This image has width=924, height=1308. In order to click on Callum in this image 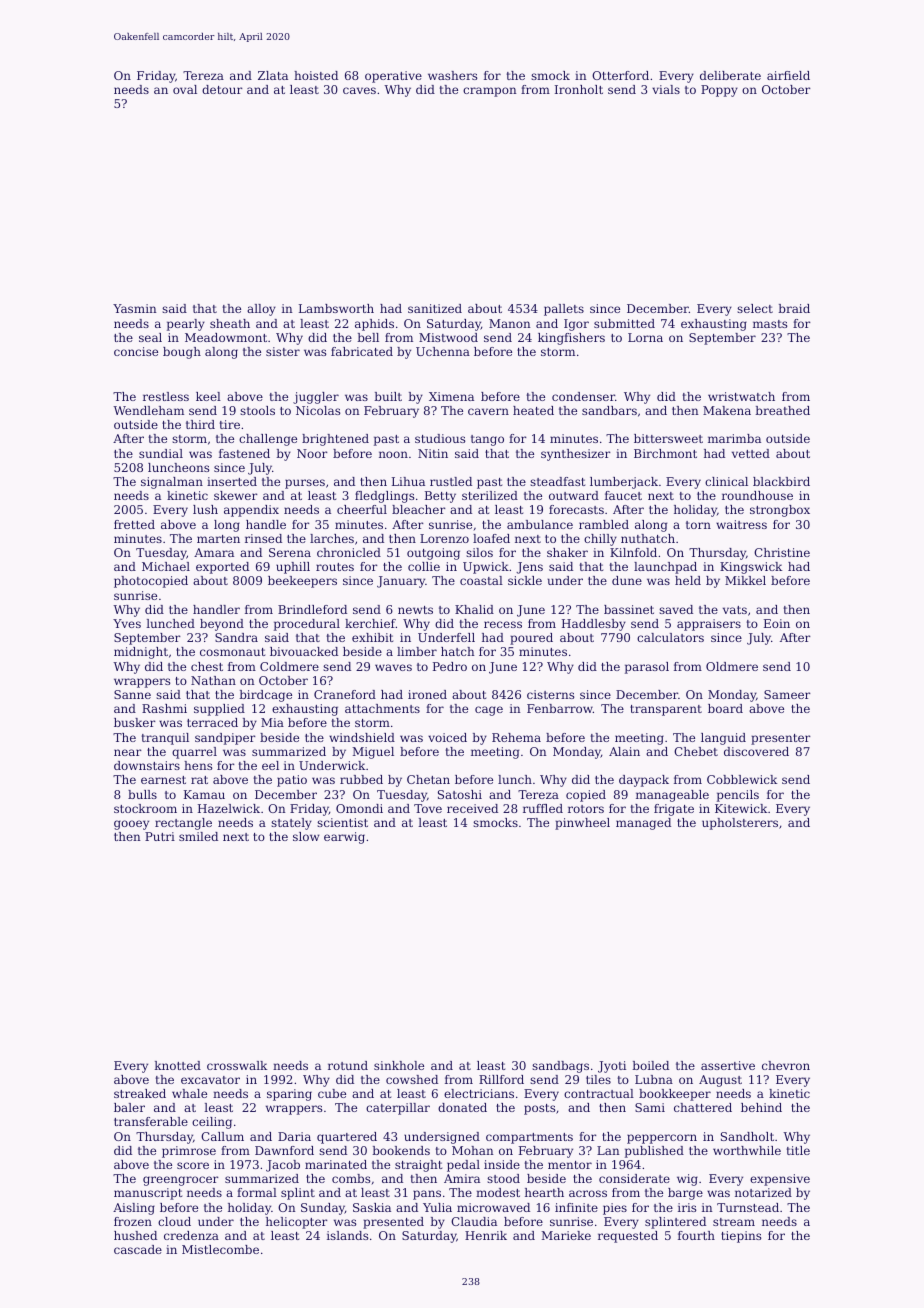, I will do `click(222, 1136)`.
